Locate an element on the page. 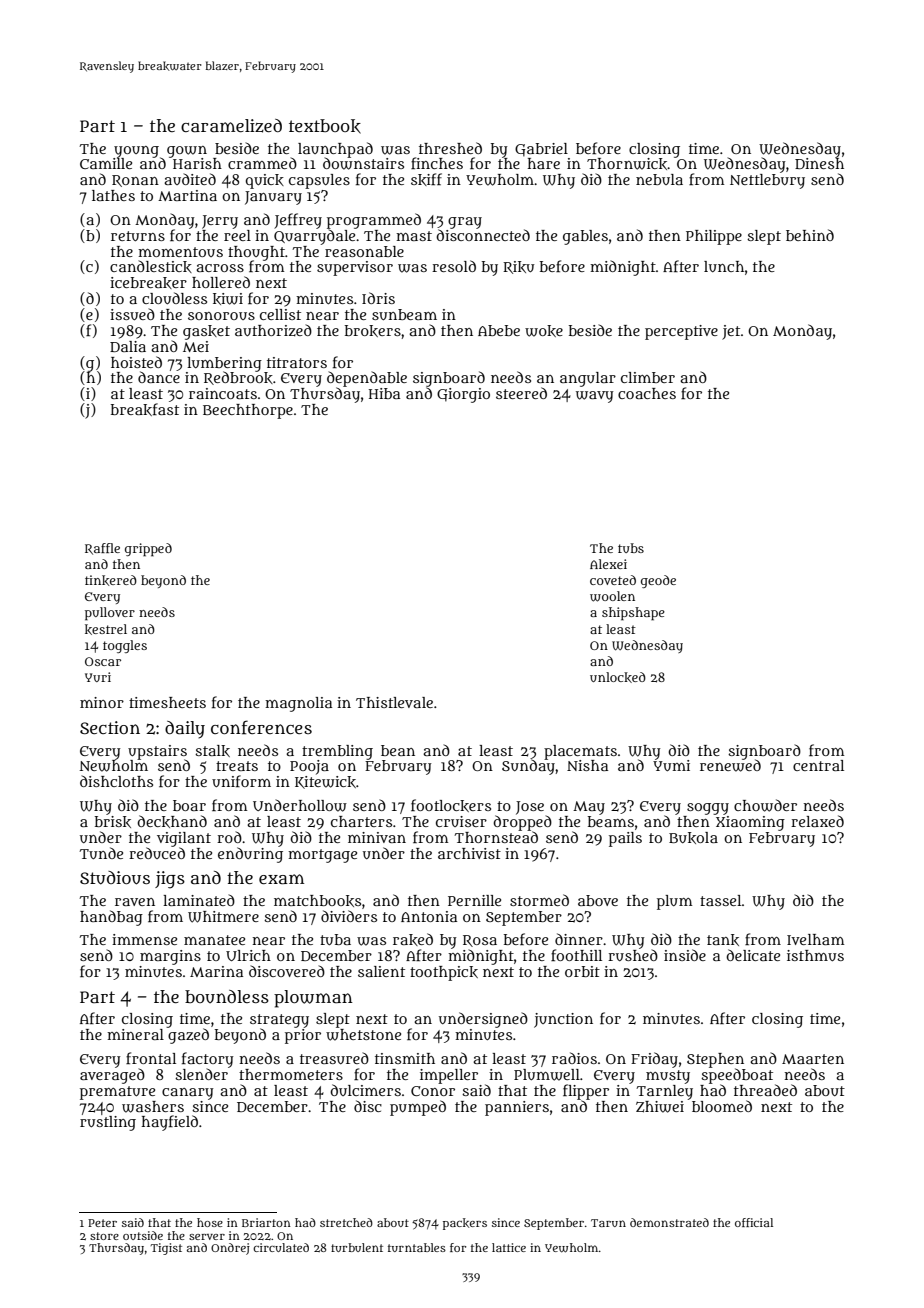 This page has width=924, height=1308. jet is located at coordinates (731, 332).
